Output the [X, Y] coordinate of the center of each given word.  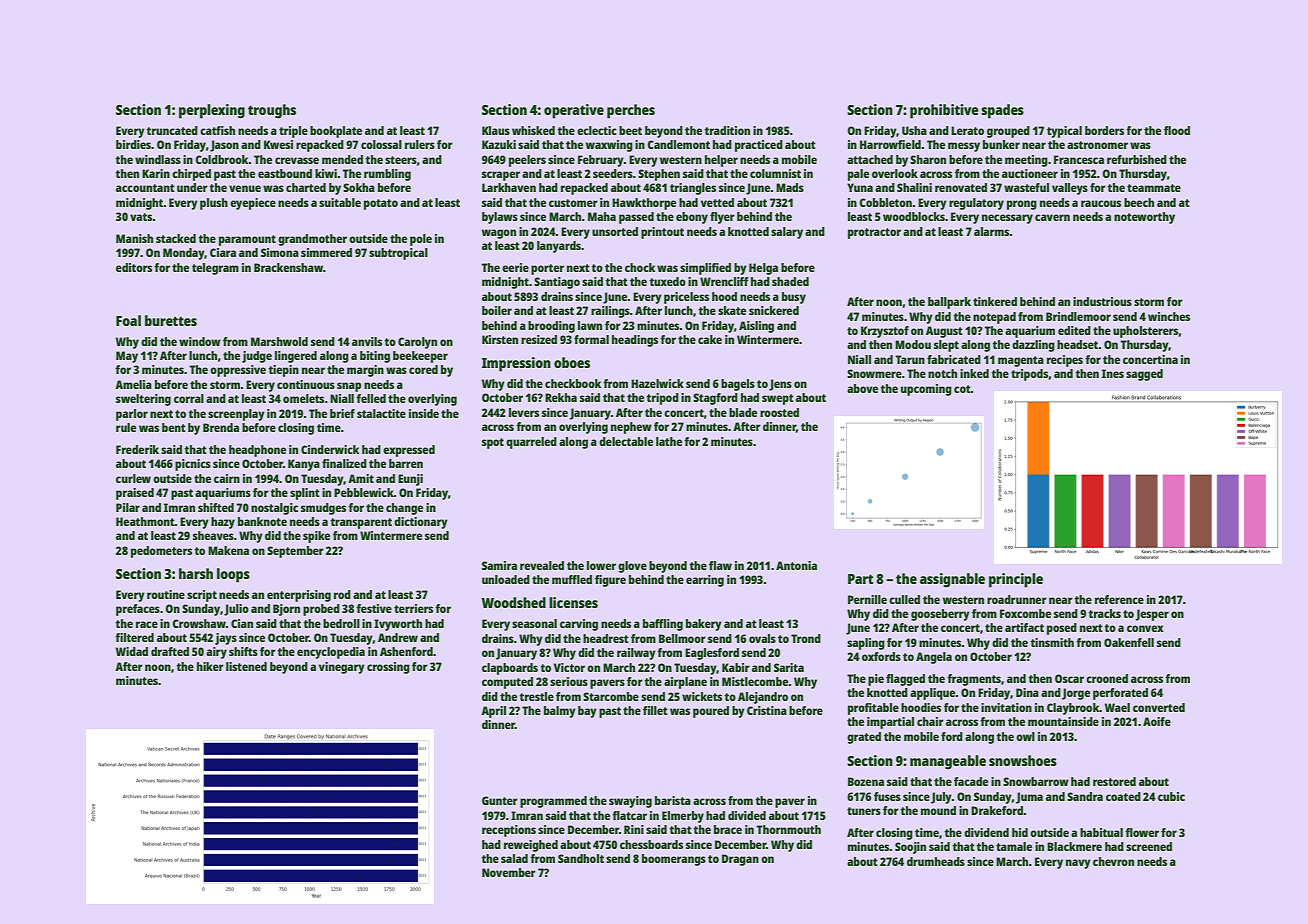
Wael [1117, 707]
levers [524, 412]
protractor [874, 233]
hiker [210, 666]
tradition [727, 130]
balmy [560, 712]
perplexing [212, 111]
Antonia [796, 565]
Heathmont [145, 521]
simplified [705, 269]
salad [514, 858]
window [200, 341]
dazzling [1033, 346]
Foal [128, 320]
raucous [1101, 203]
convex [1145, 628]
